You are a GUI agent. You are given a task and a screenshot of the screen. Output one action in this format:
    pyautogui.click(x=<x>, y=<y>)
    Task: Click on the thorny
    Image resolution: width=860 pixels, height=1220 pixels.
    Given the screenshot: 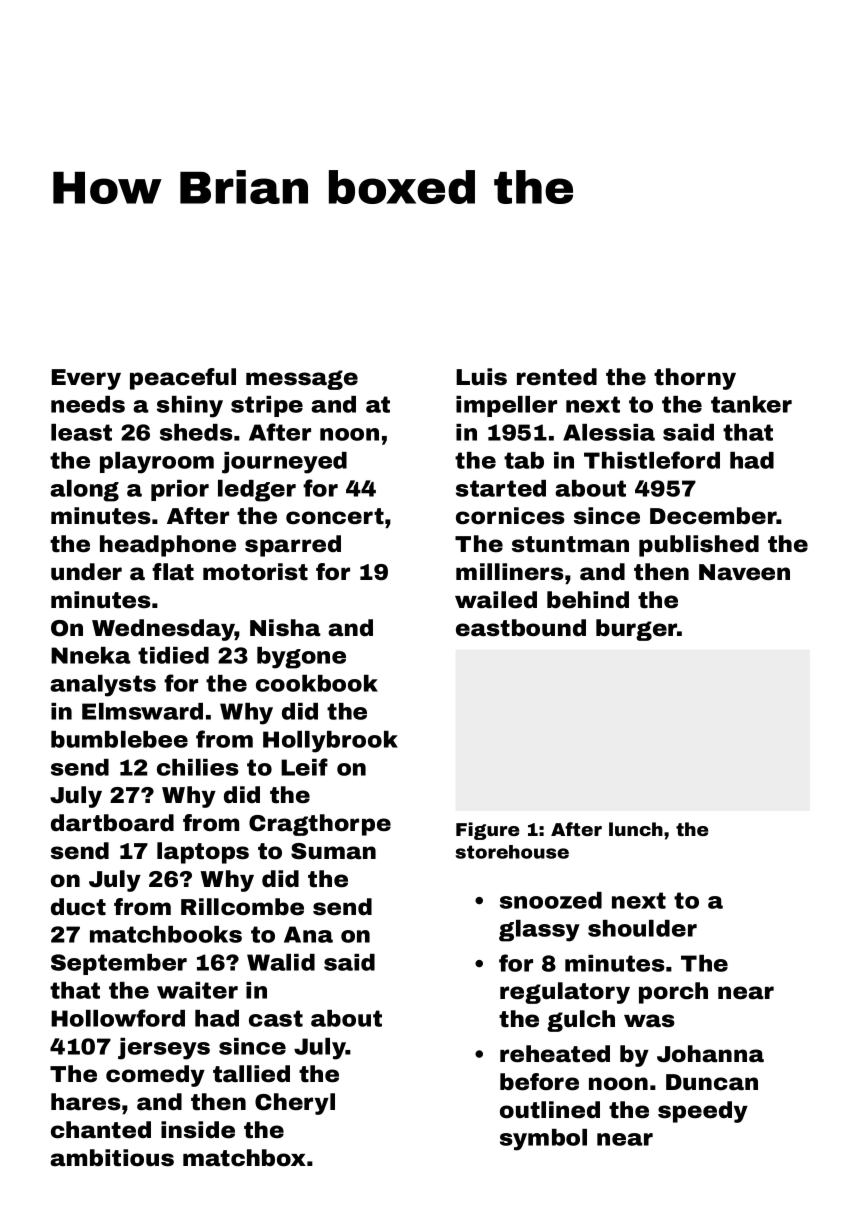 What is the action you would take?
    pyautogui.click(x=695, y=379)
